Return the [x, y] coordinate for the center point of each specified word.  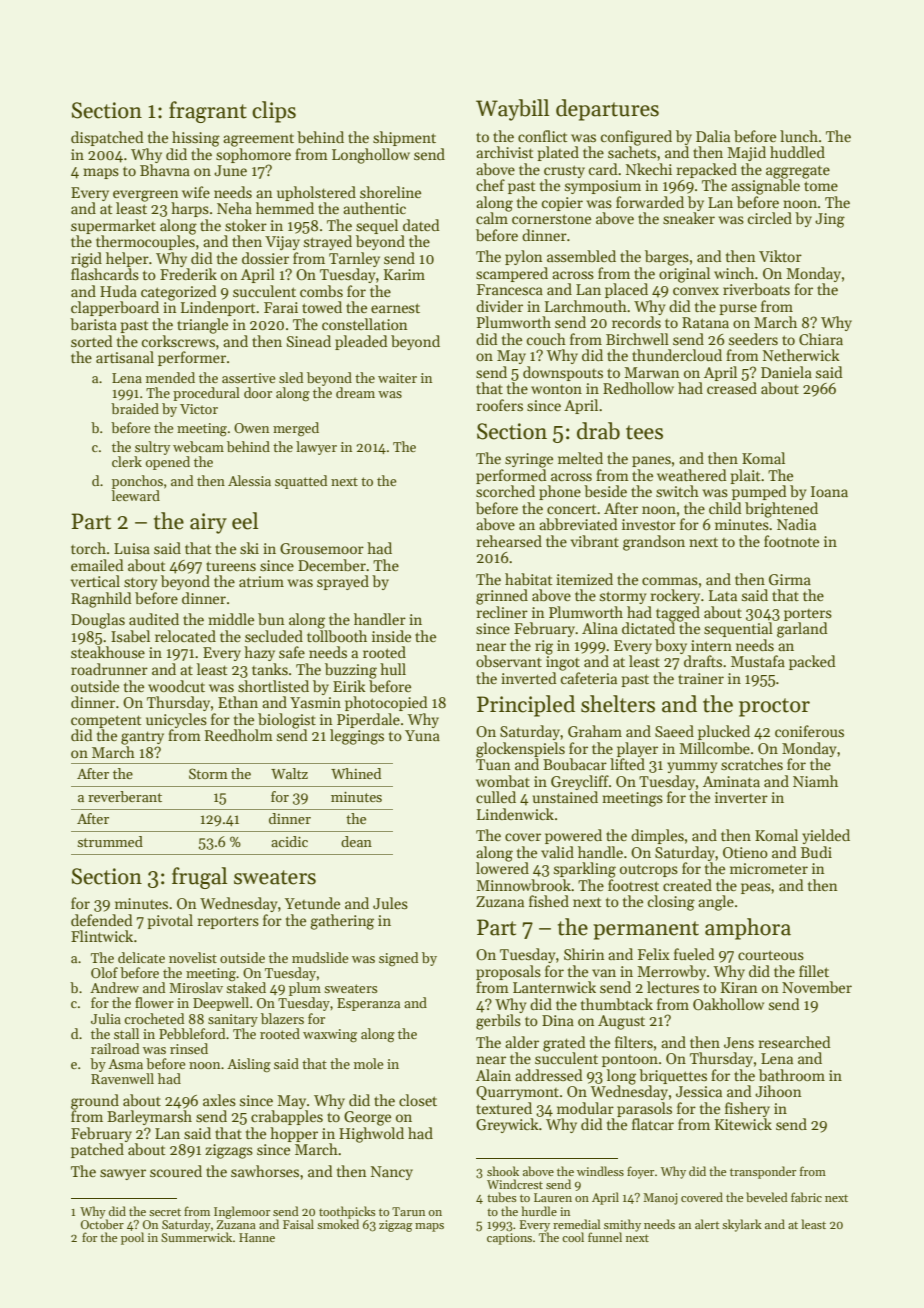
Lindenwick [515, 814]
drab [598, 431]
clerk [127, 461]
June [230, 170]
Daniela [786, 372]
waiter [397, 378]
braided [135, 408]
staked [246, 987]
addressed [549, 1075]
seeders [753, 339]
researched [795, 1042]
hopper [294, 1134]
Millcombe [714, 748]
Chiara [821, 339]
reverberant [125, 796]
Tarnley [354, 259]
